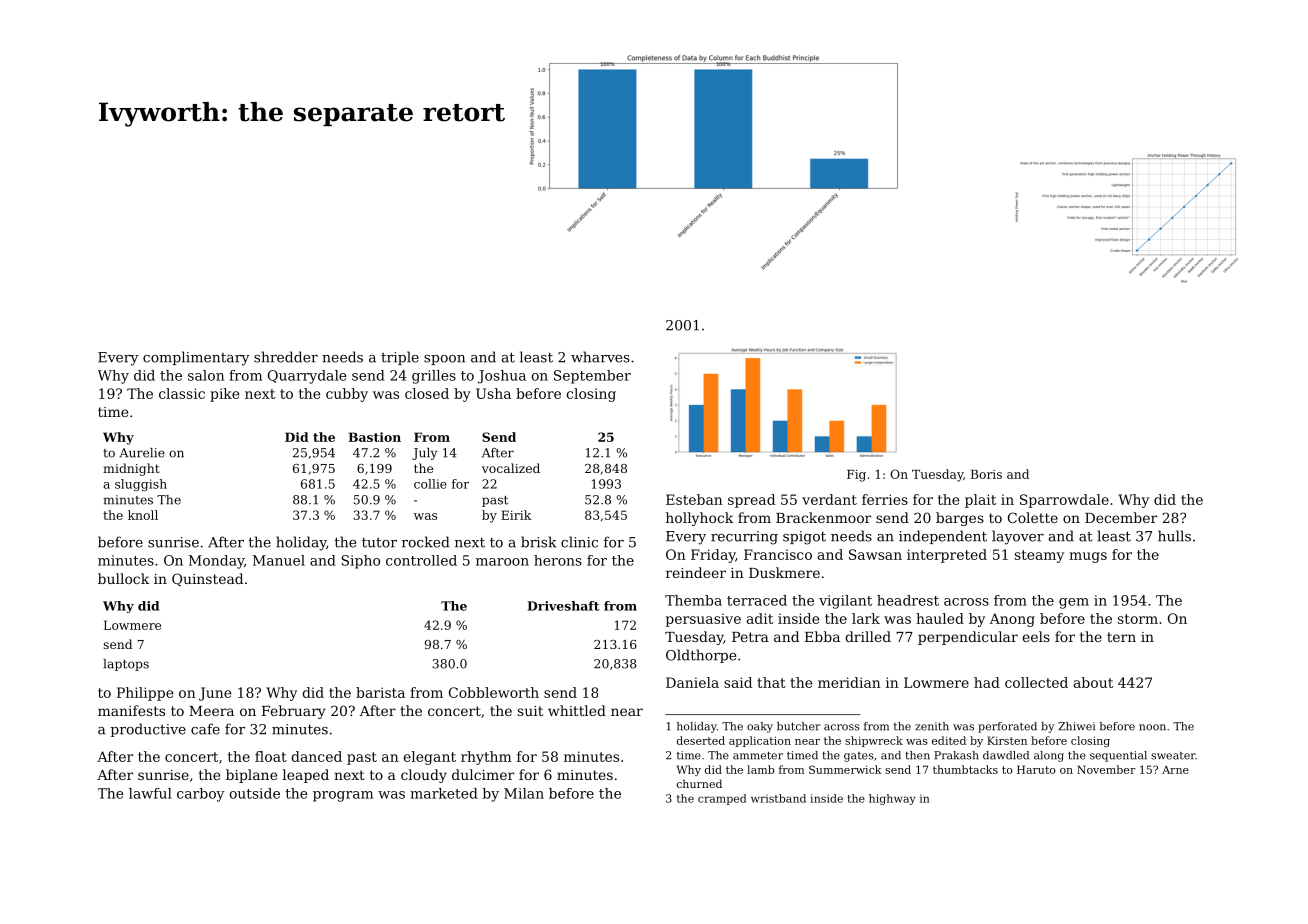 The image size is (1308, 924). What do you see at coordinates (965, 769) in the screenshot?
I see `thumbtacks` at bounding box center [965, 769].
